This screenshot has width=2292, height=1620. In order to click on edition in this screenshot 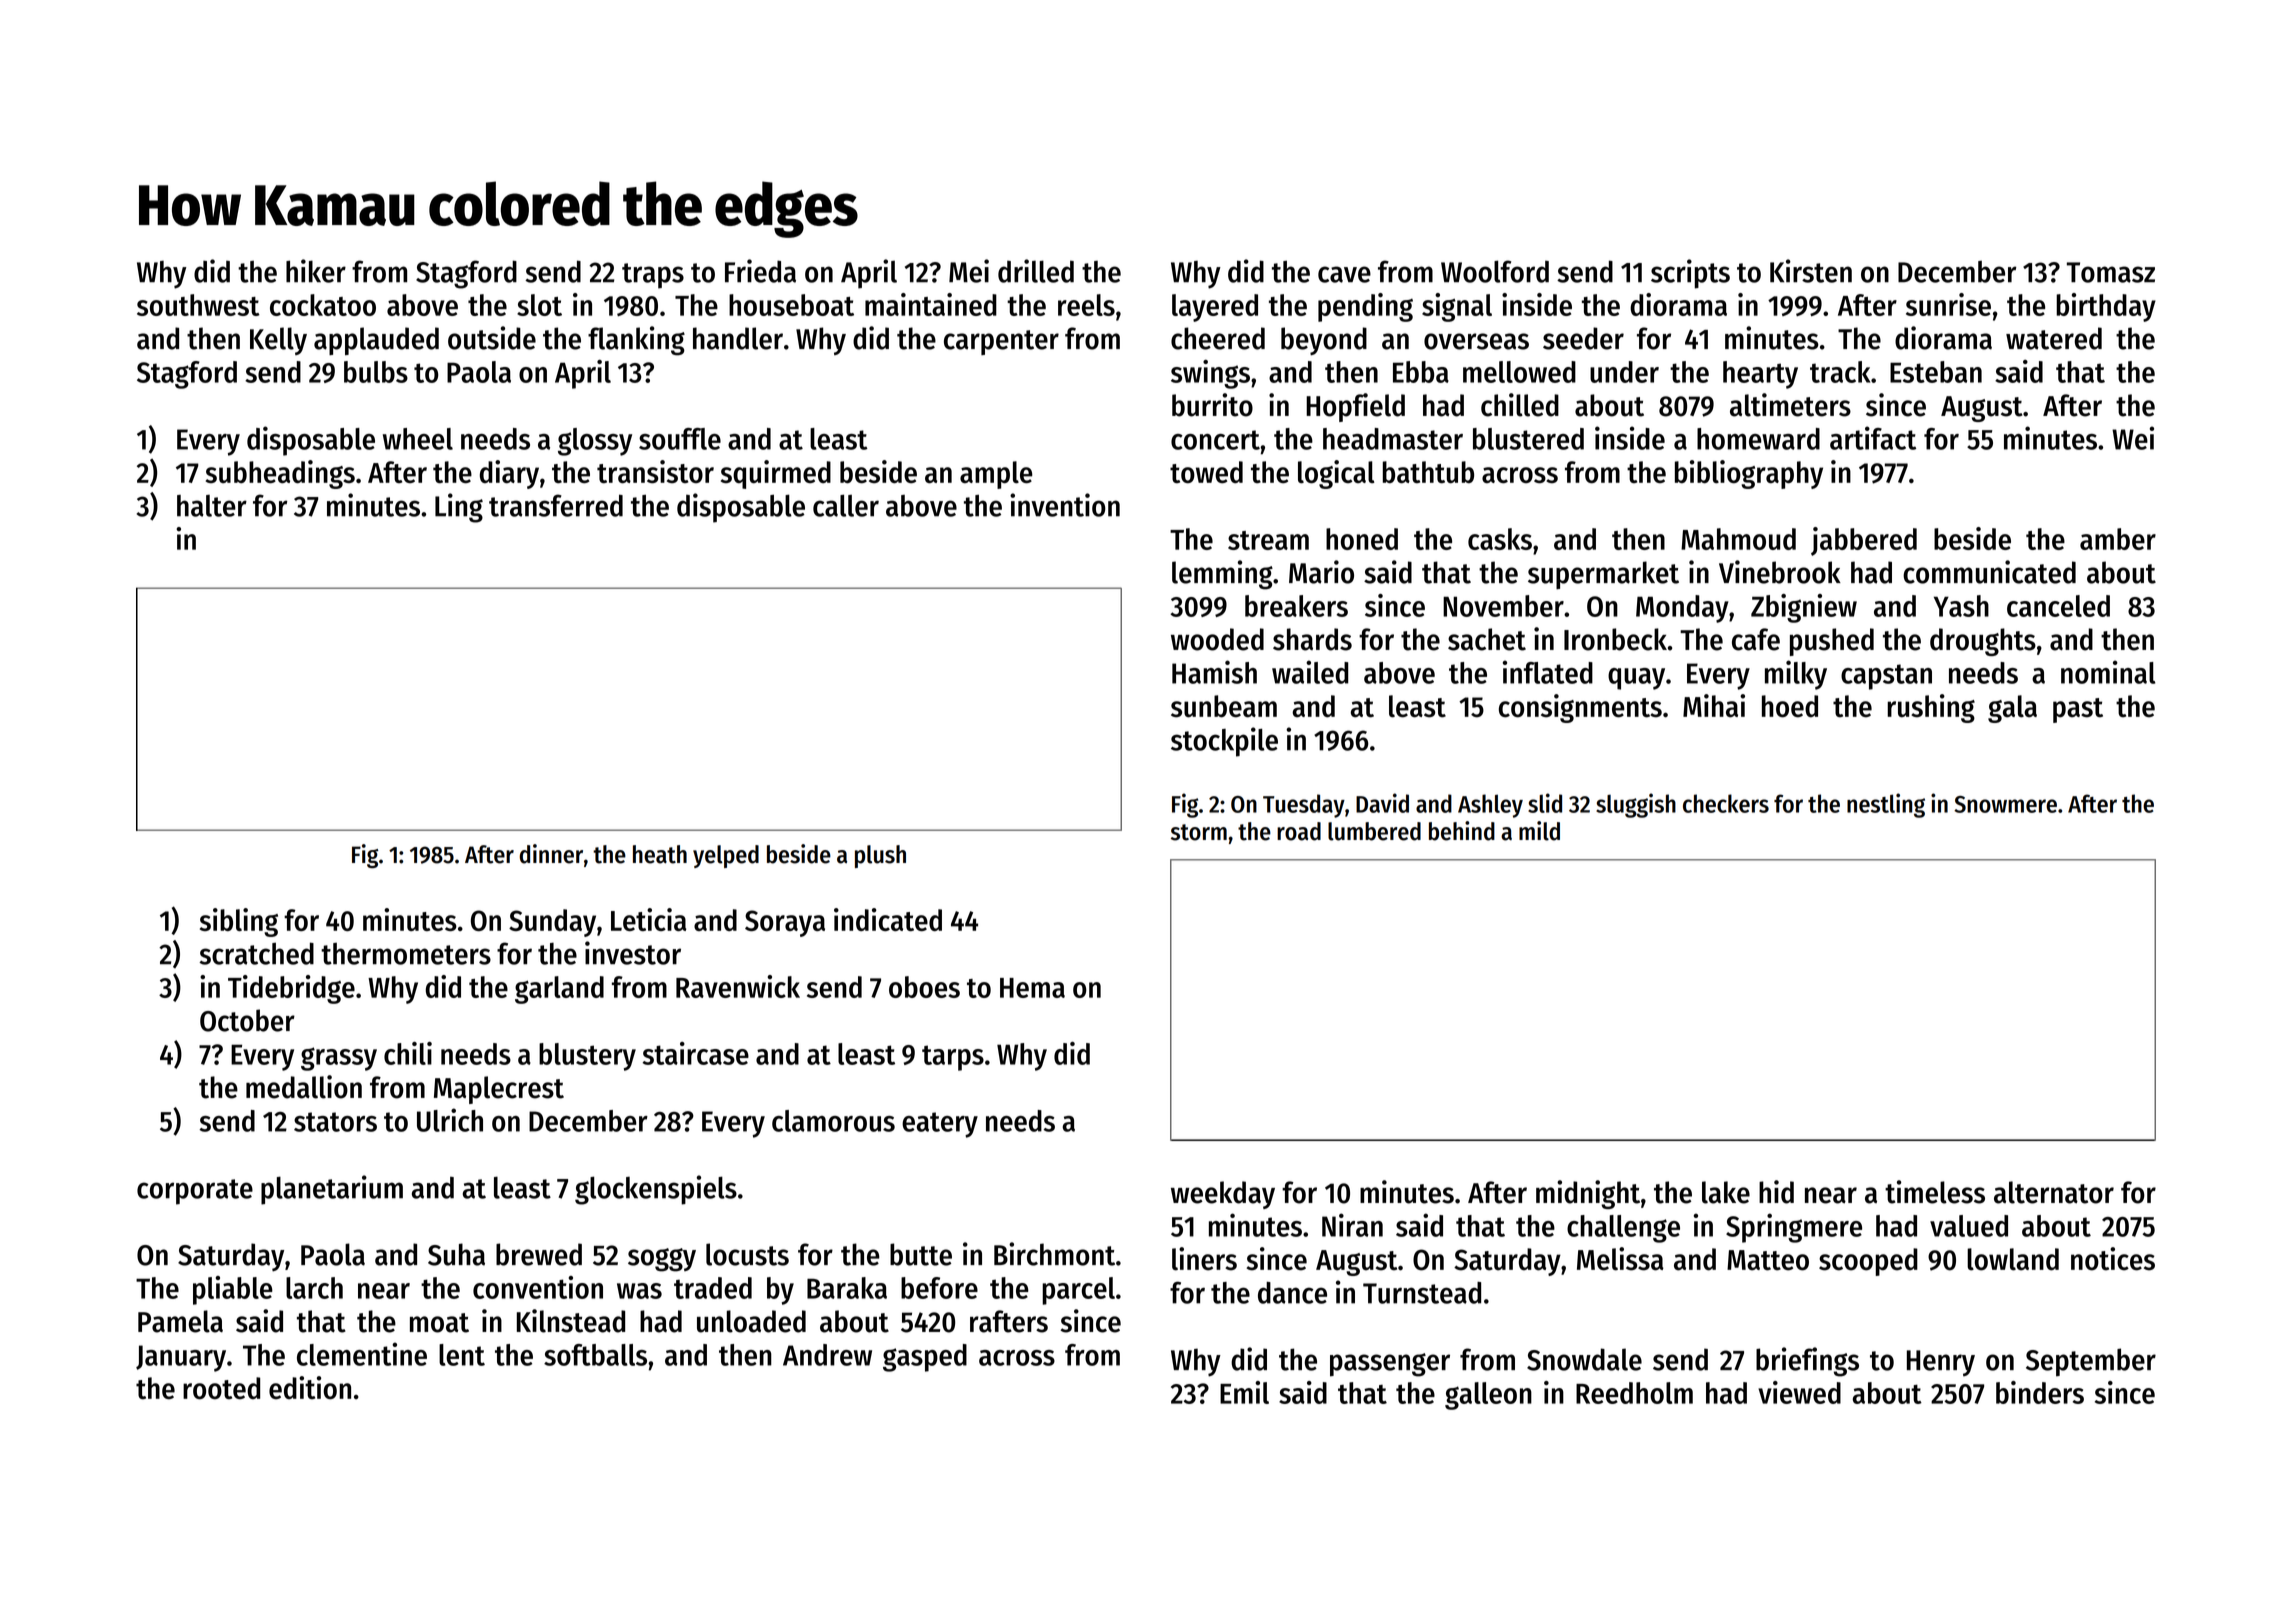, I will do `click(310, 1388)`.
